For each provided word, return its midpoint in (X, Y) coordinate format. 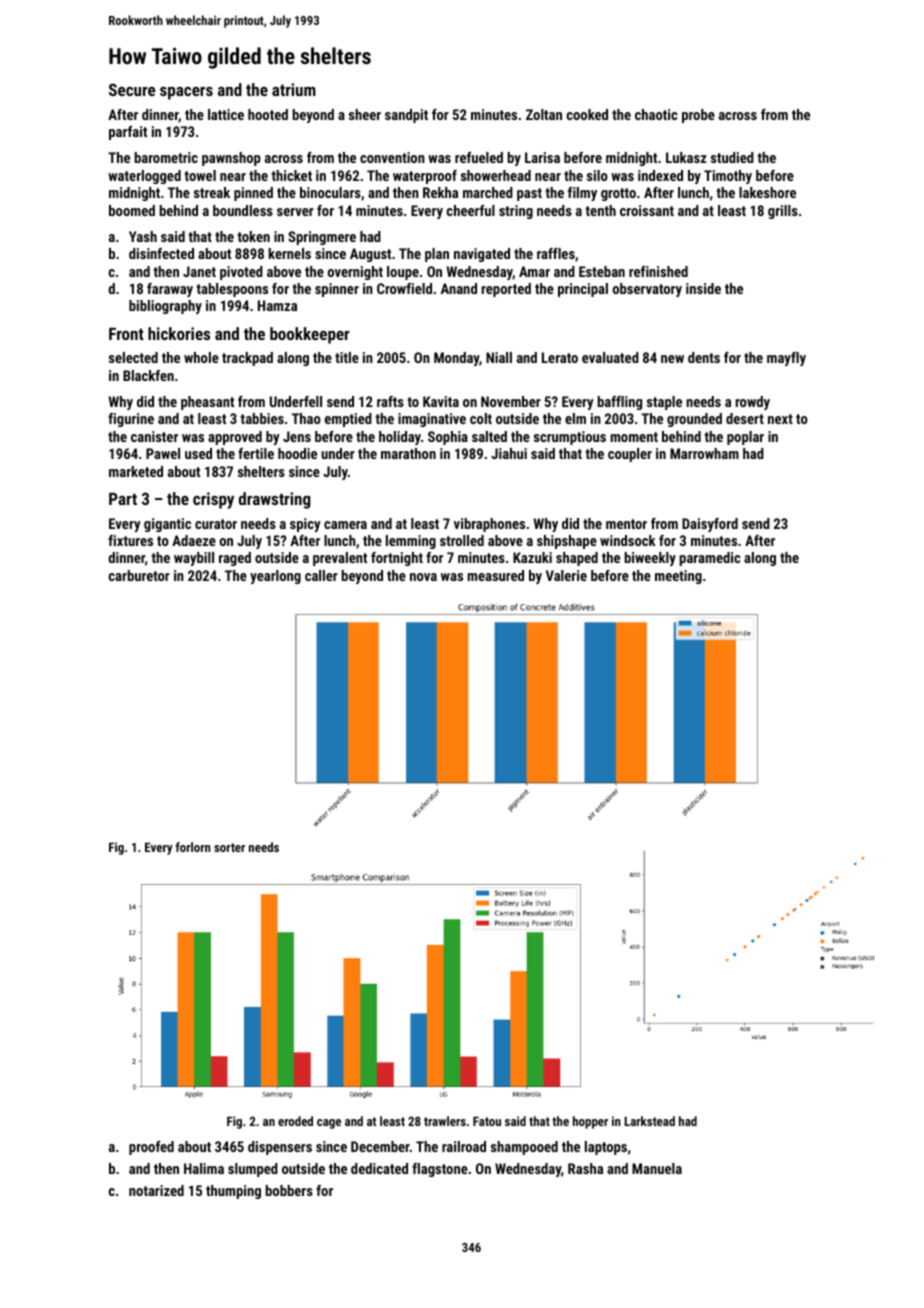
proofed (151, 1148)
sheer (365, 114)
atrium (294, 89)
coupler (630, 455)
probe (698, 116)
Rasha (585, 1168)
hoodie (297, 453)
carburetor (139, 575)
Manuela (657, 1168)
